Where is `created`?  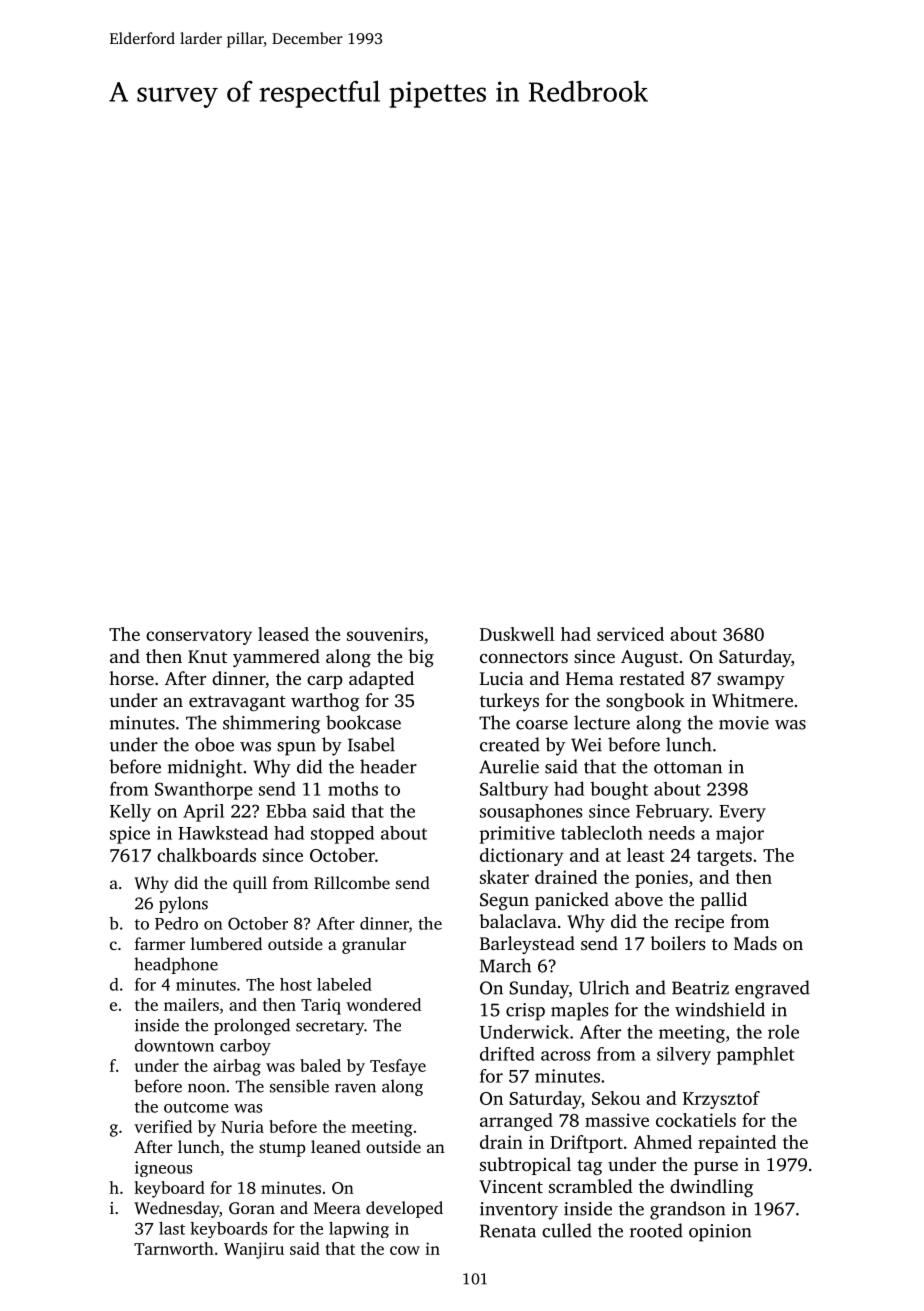 created is located at coordinates (510, 744).
